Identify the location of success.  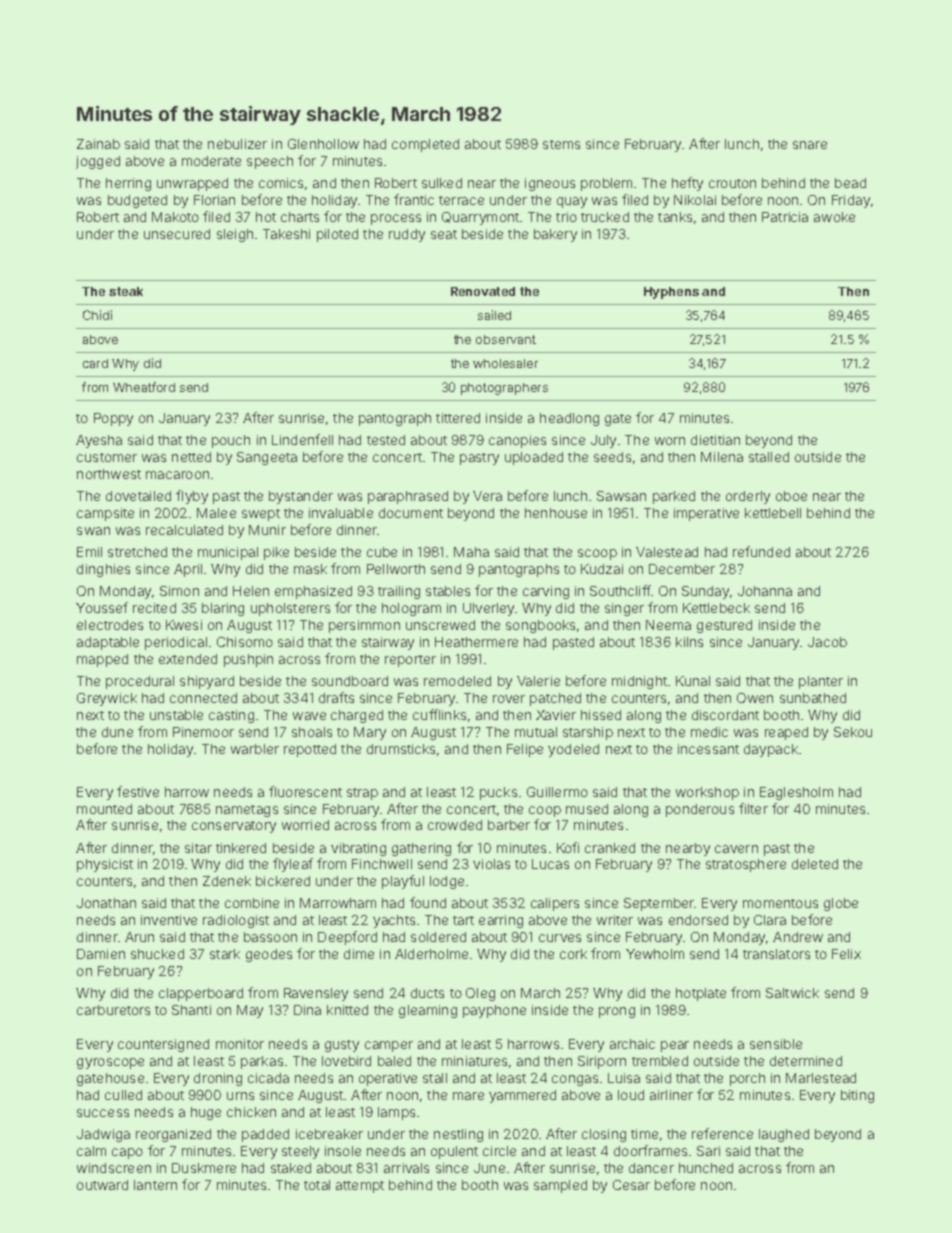
(103, 1113).
